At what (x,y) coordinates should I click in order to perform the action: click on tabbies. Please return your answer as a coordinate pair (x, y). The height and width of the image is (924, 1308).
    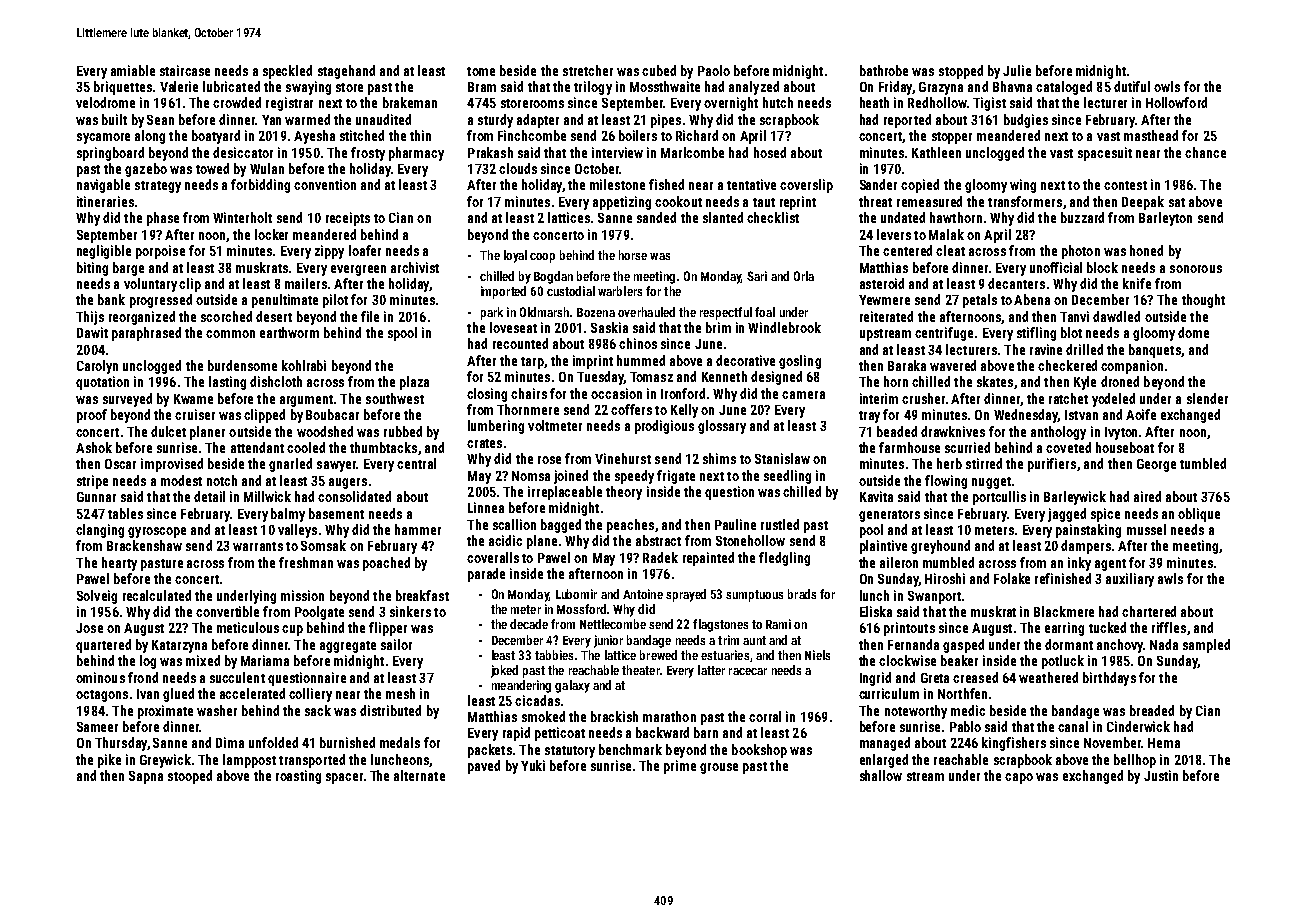
    Looking at the image, I should click on (554, 655).
